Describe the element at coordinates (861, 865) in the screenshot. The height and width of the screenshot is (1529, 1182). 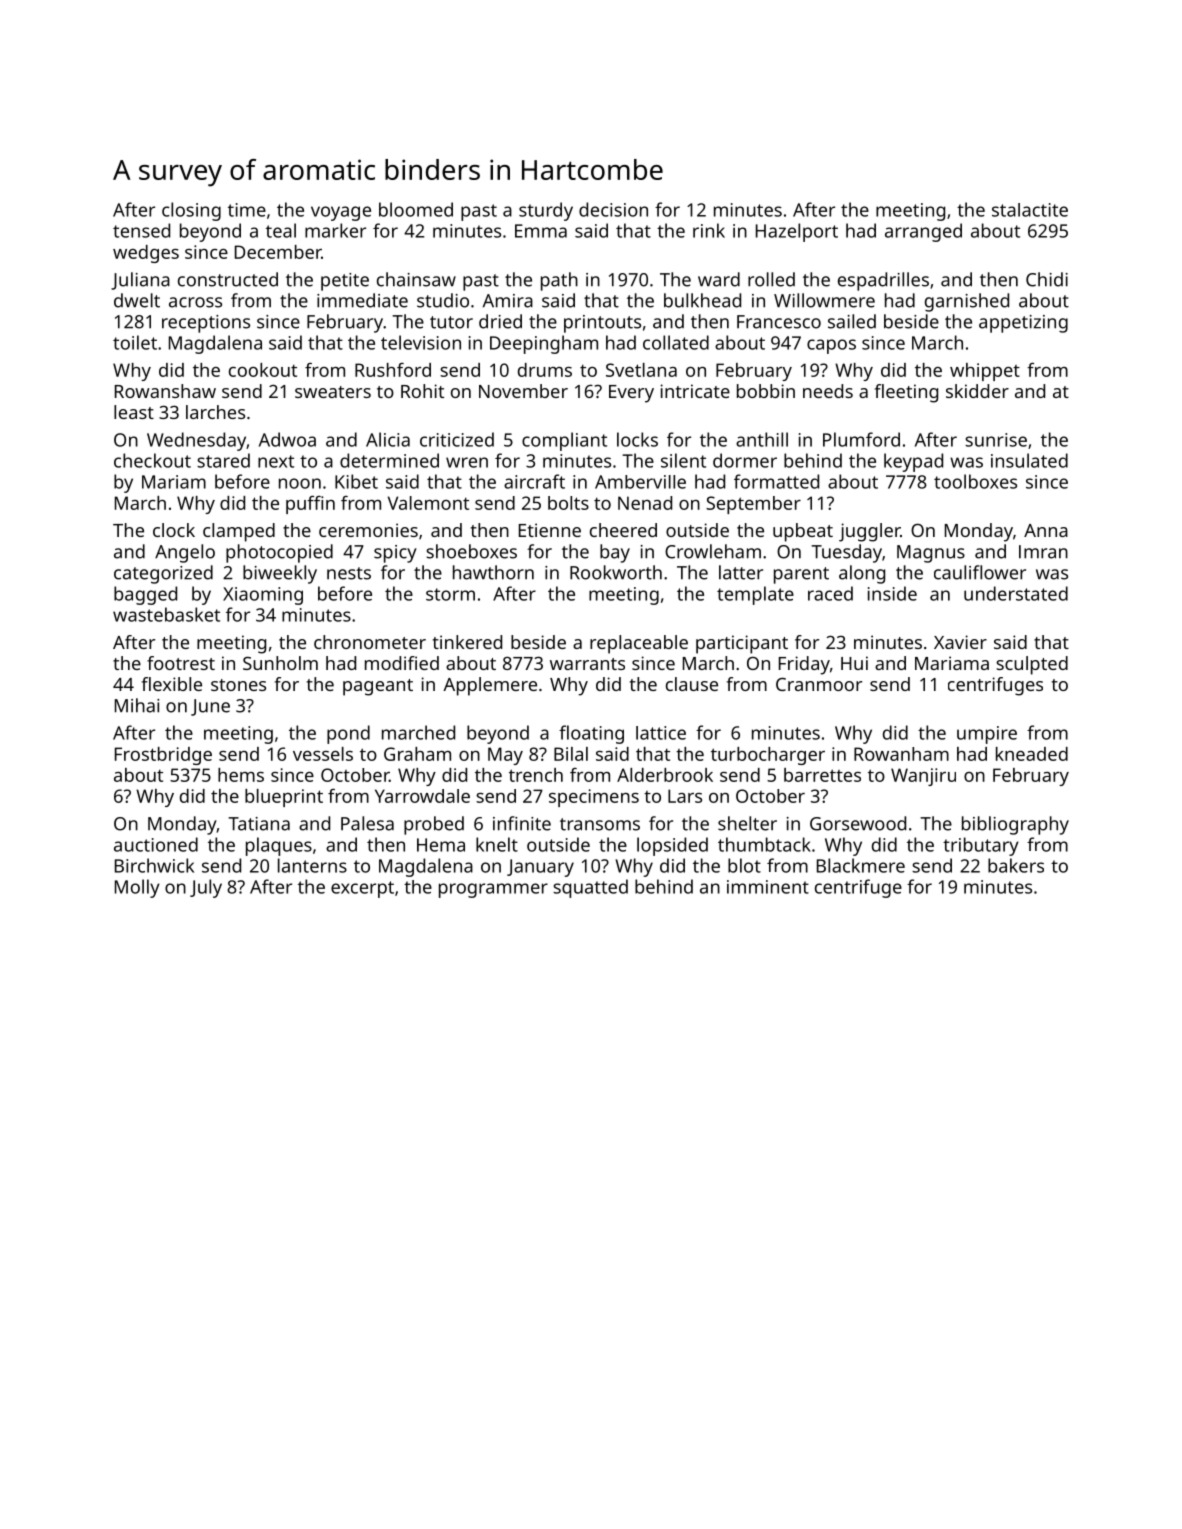
I see `Blackmere` at that location.
